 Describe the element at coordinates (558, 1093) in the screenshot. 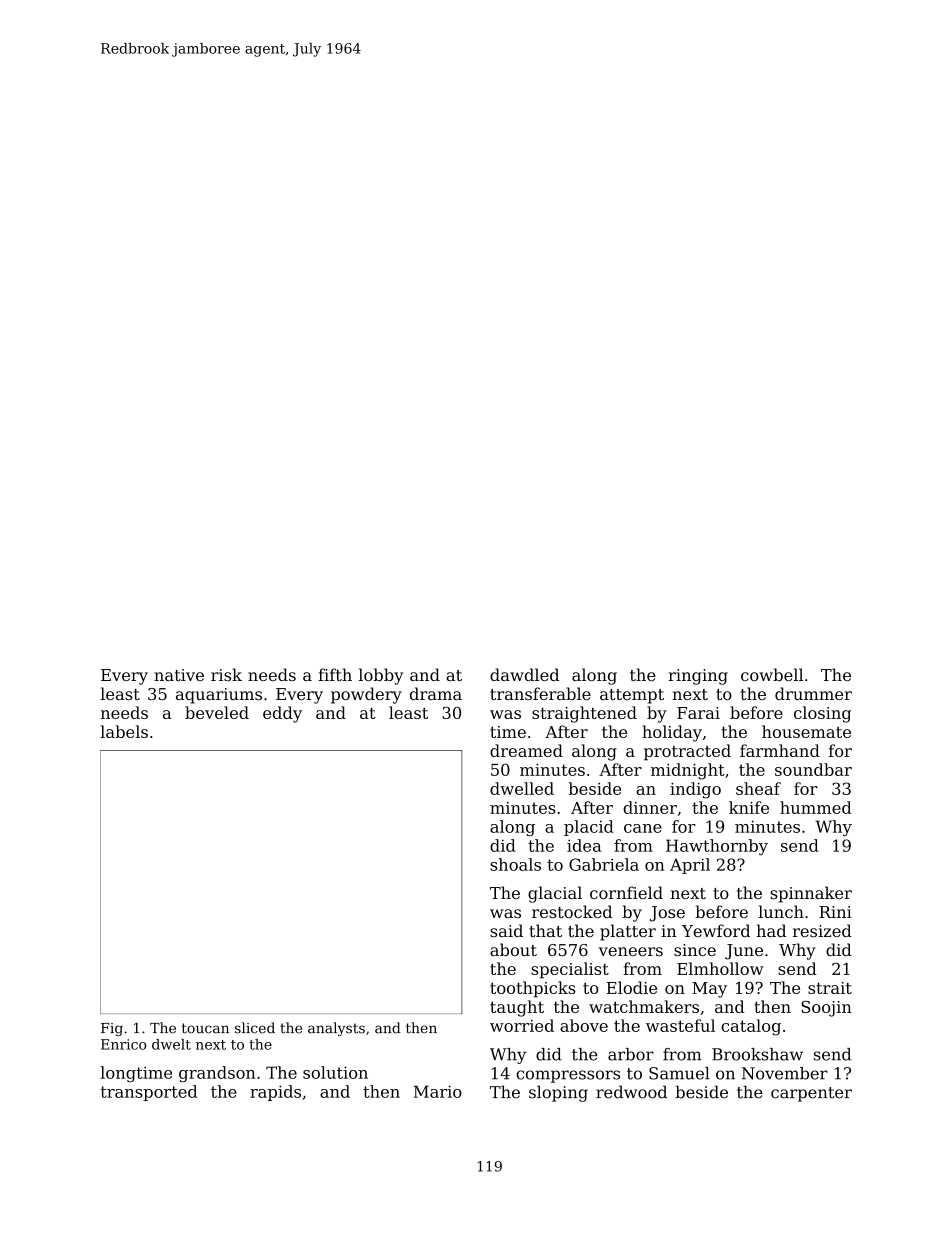

I see `sloping` at that location.
